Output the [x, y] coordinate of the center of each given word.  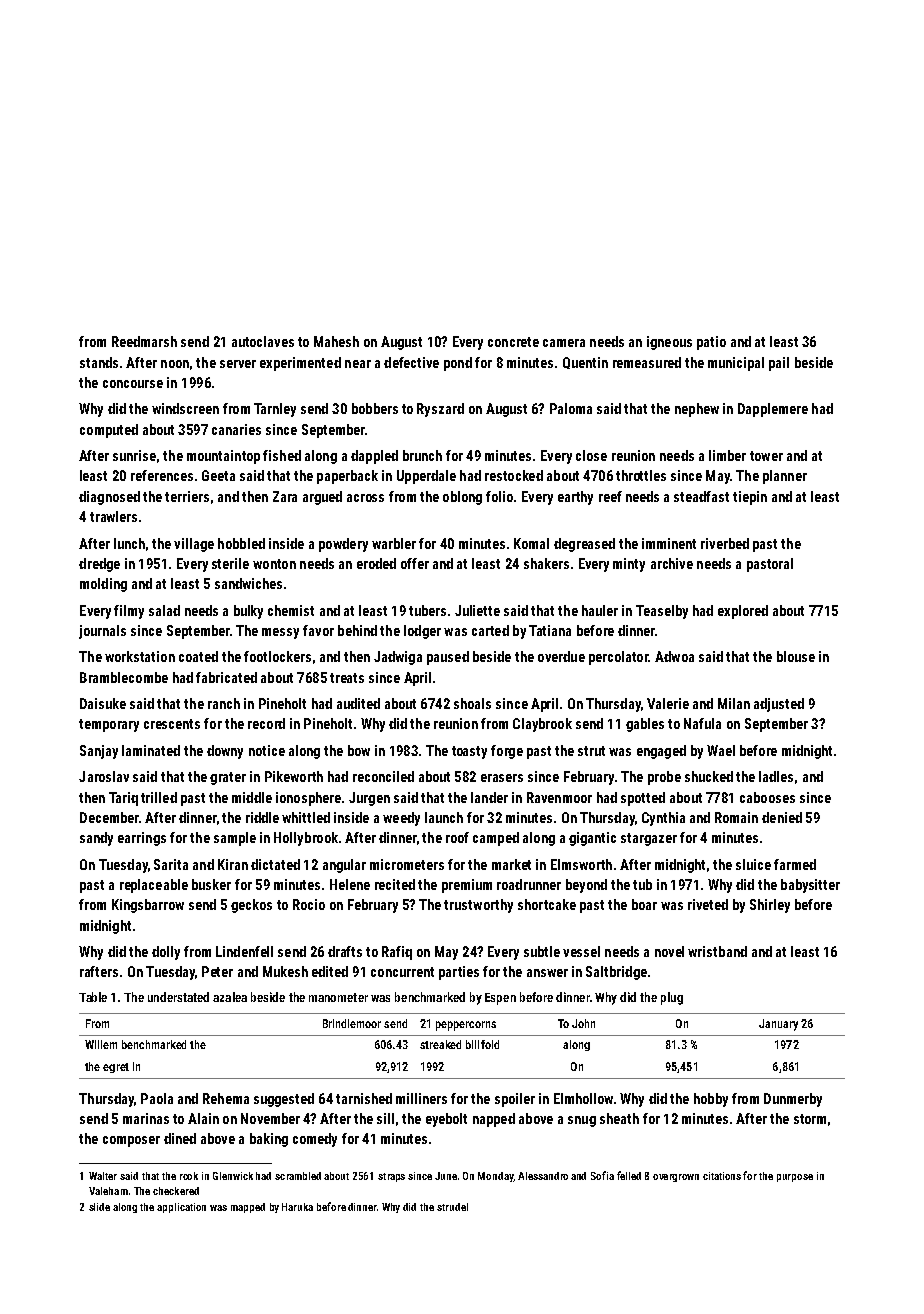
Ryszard [440, 410]
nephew [697, 410]
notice [267, 750]
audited [358, 703]
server [238, 364]
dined [180, 1138]
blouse [796, 656]
